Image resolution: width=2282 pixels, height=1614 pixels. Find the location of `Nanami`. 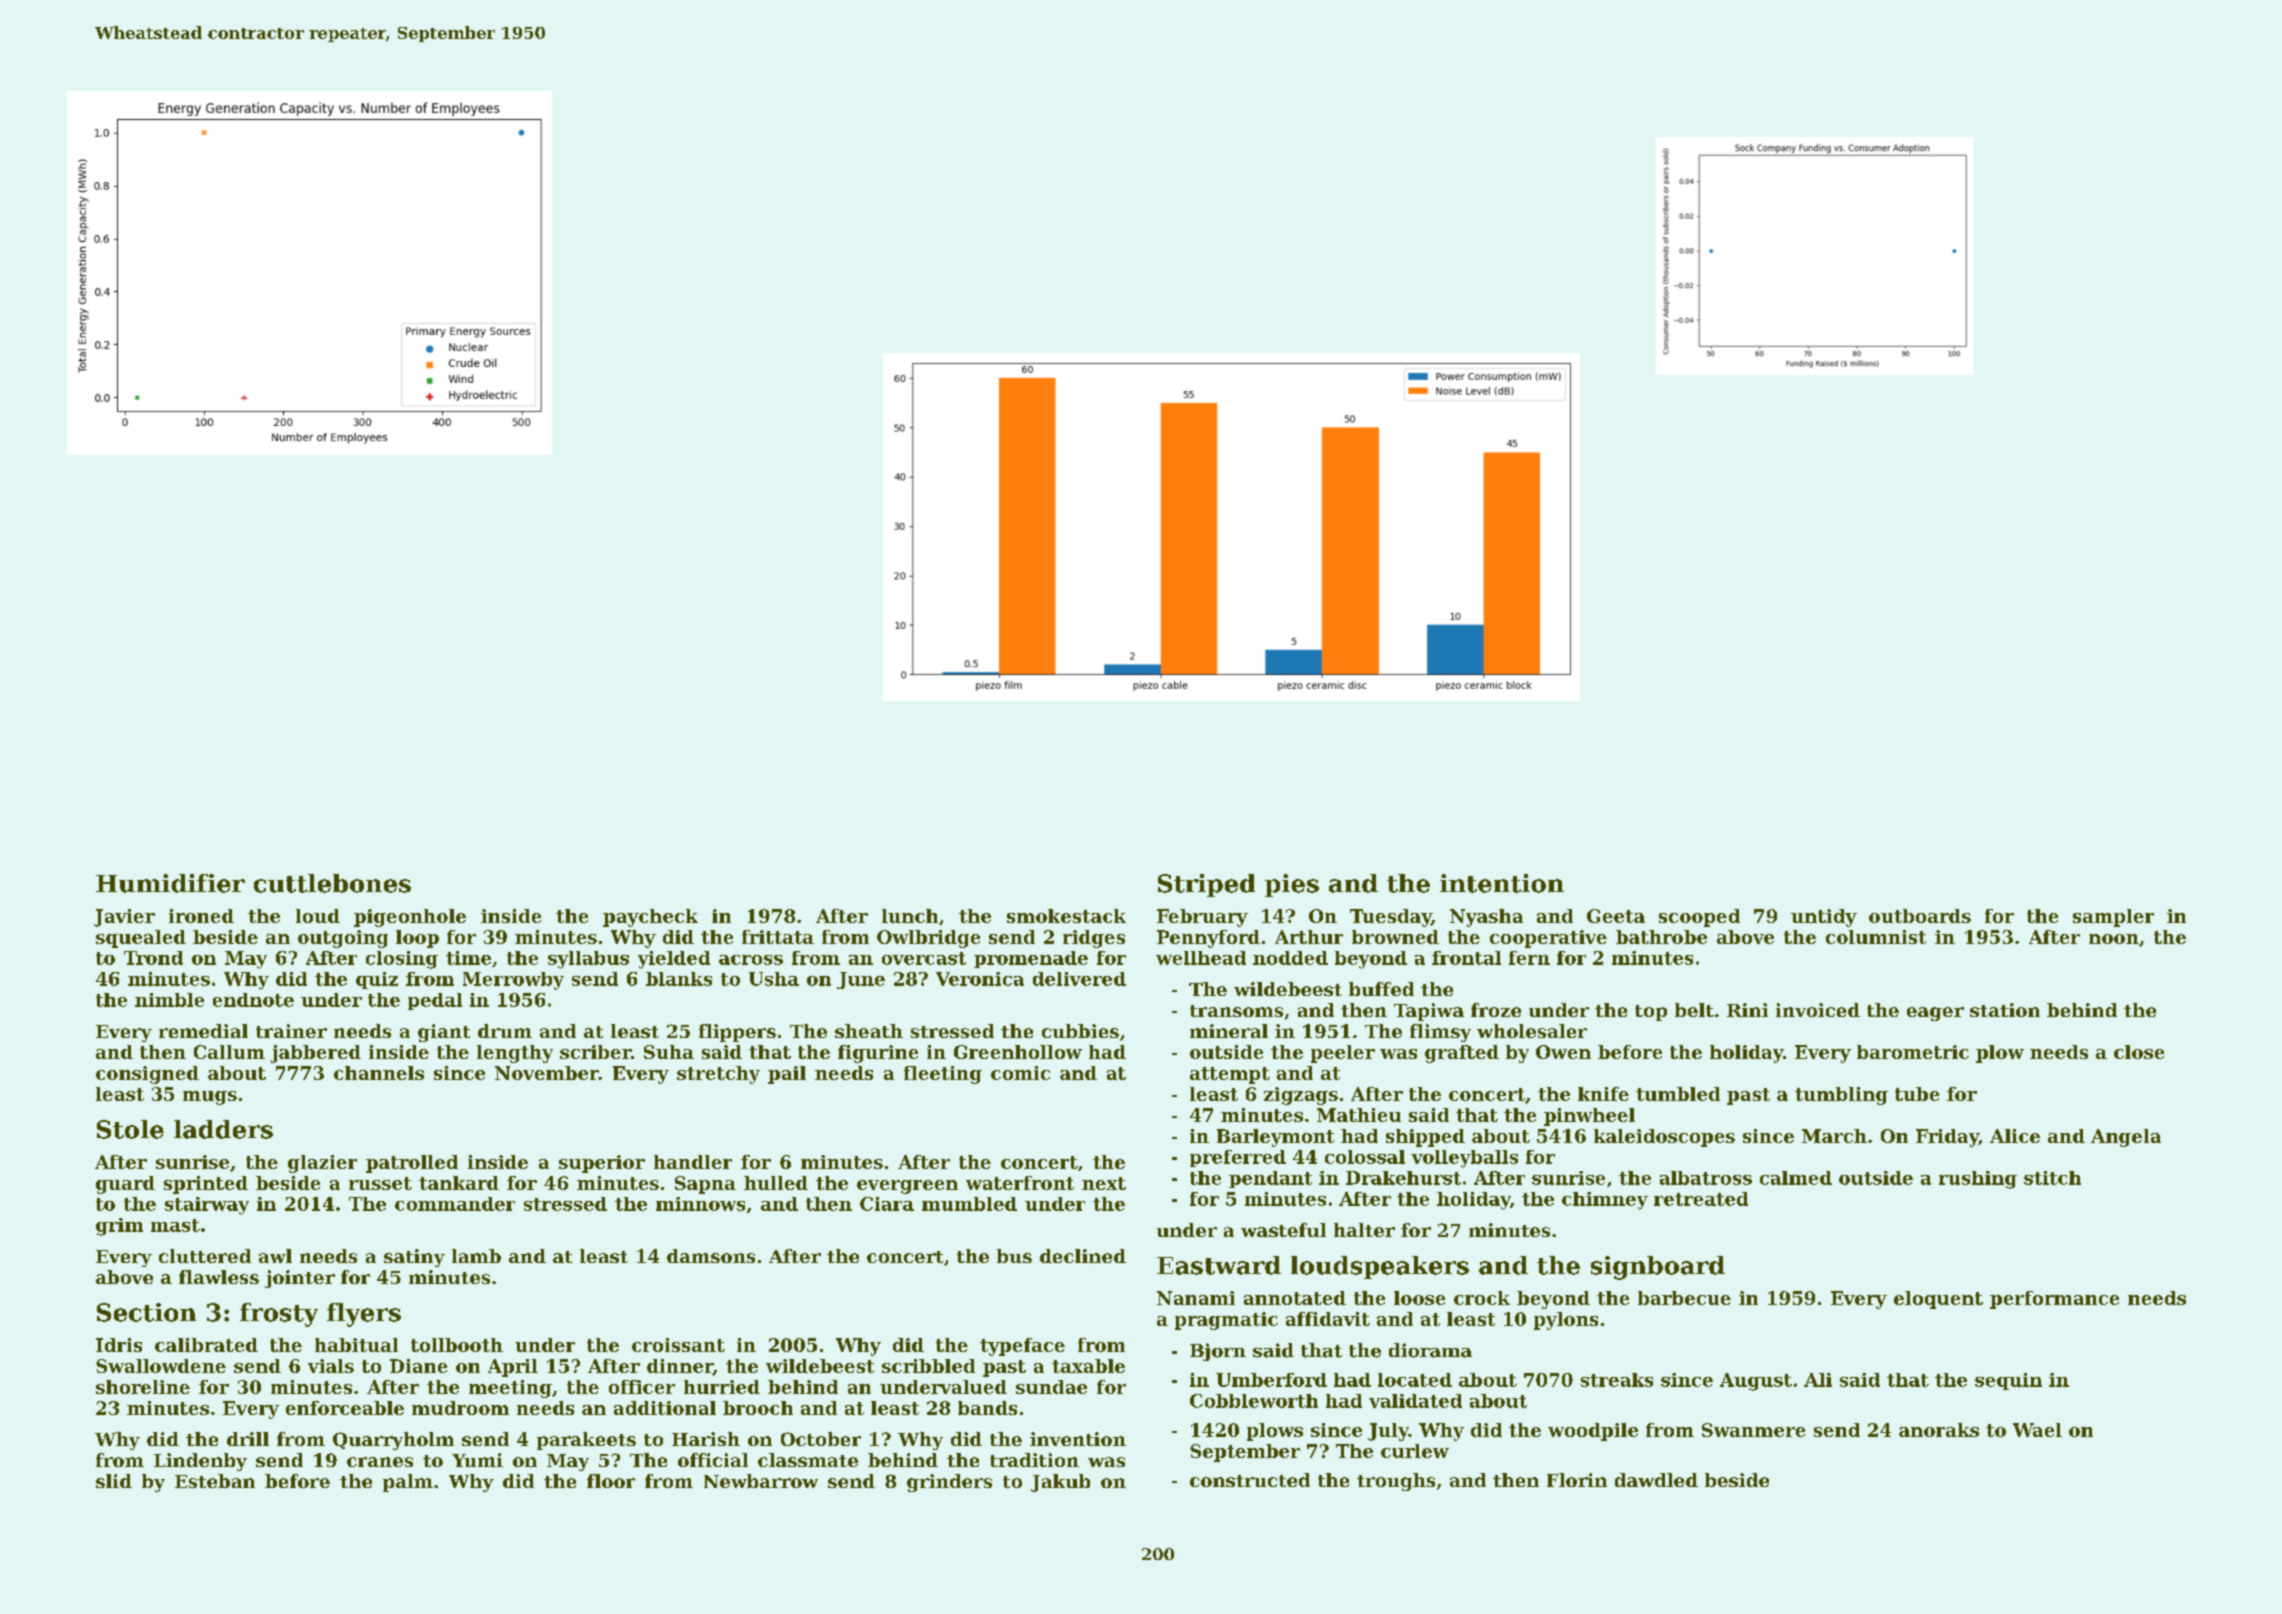

Nanami is located at coordinates (1196, 1298).
